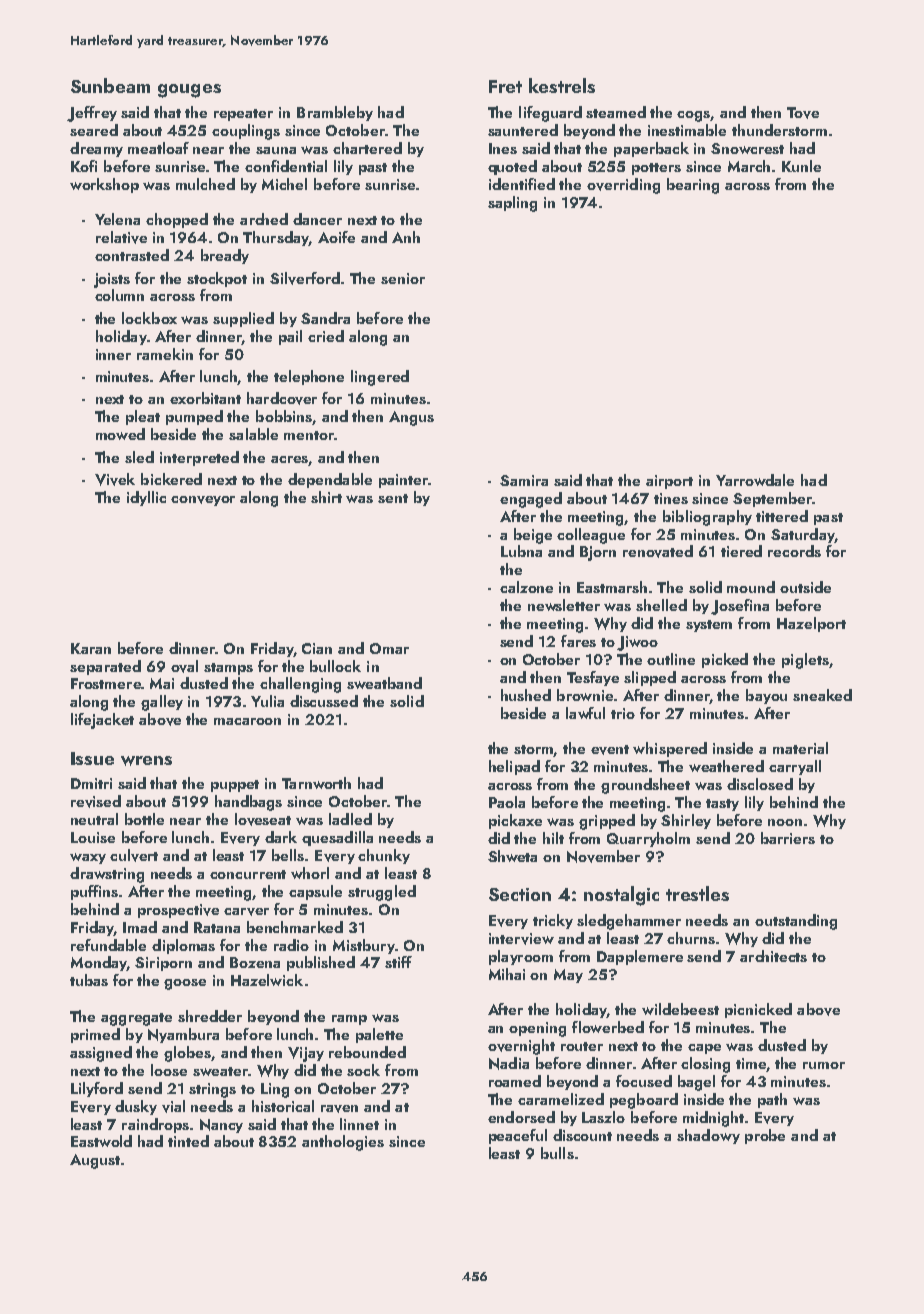 The height and width of the image is (1314, 924). What do you see at coordinates (189, 91) in the image?
I see `gouges` at bounding box center [189, 91].
